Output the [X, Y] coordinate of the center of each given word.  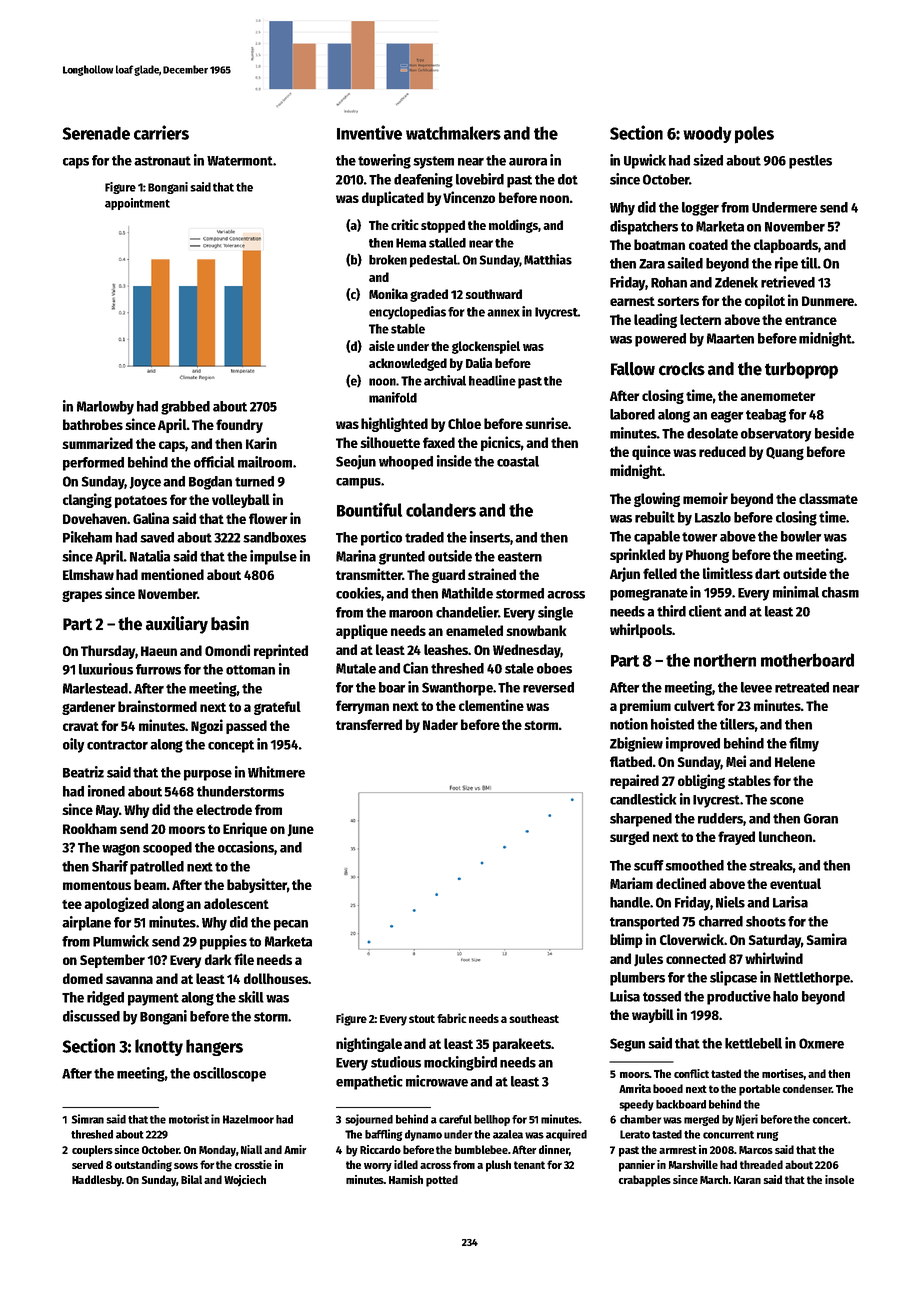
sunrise [546, 423]
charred [721, 921]
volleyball [241, 501]
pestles [810, 162]
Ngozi [207, 726]
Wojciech [245, 1181]
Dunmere [828, 301]
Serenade [96, 133]
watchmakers [453, 133]
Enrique [245, 829]
